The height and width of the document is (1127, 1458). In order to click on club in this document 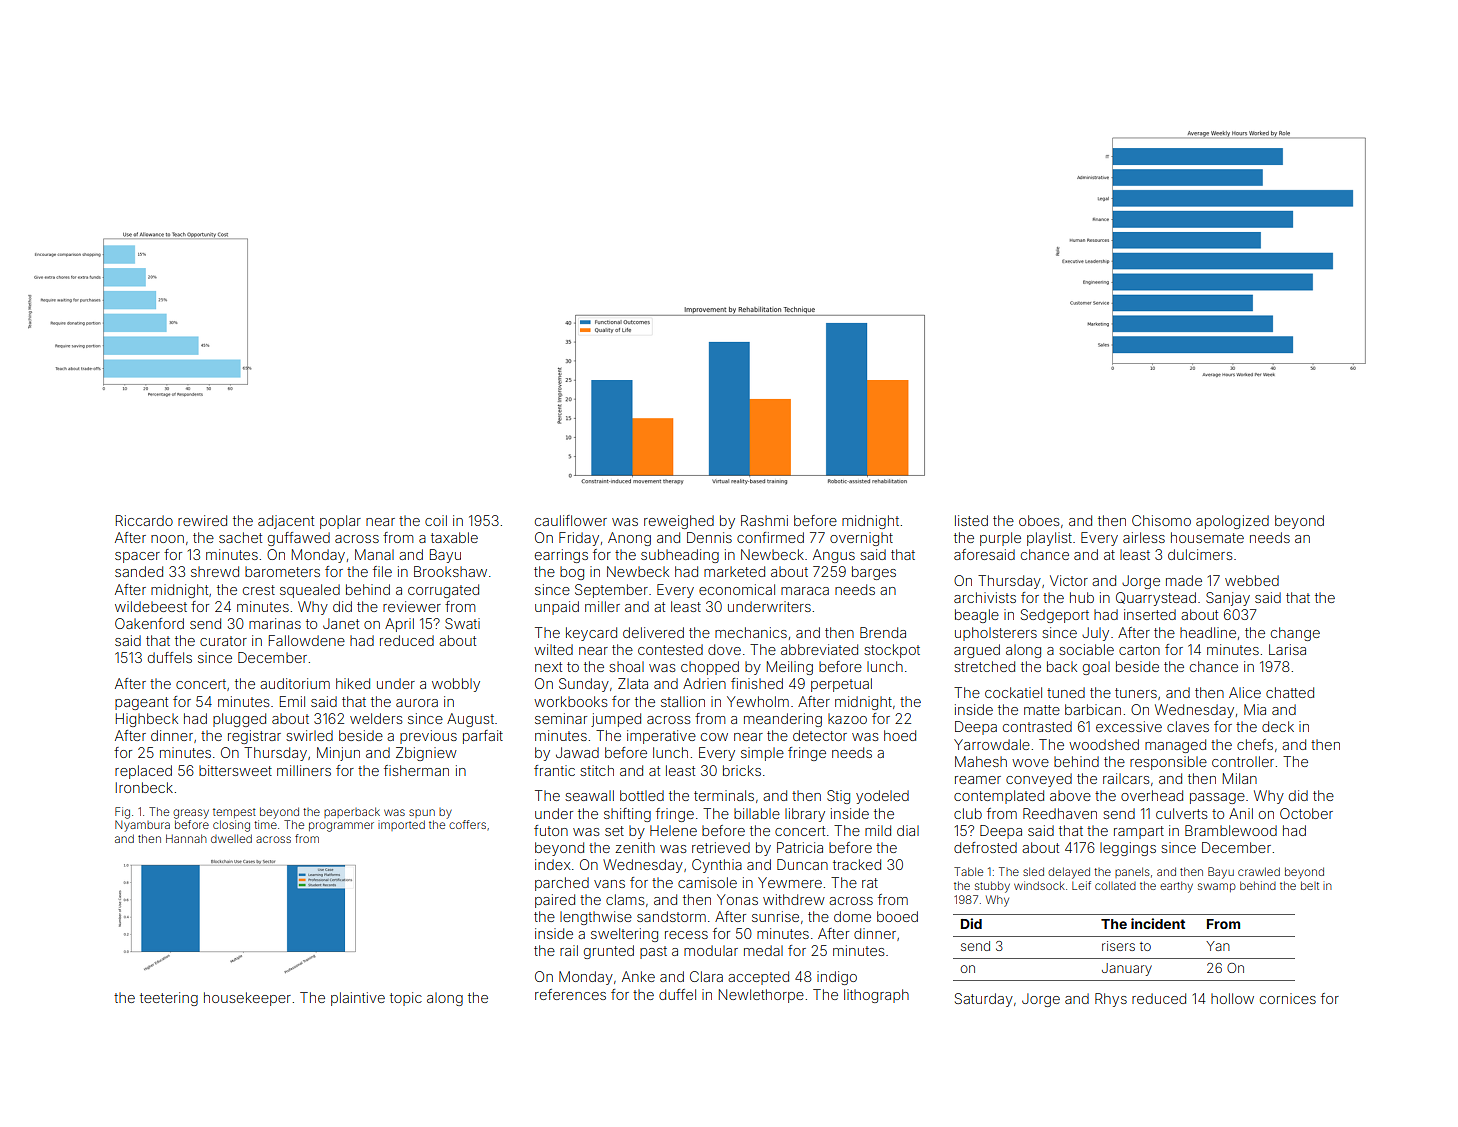, I will do `click(968, 813)`.
